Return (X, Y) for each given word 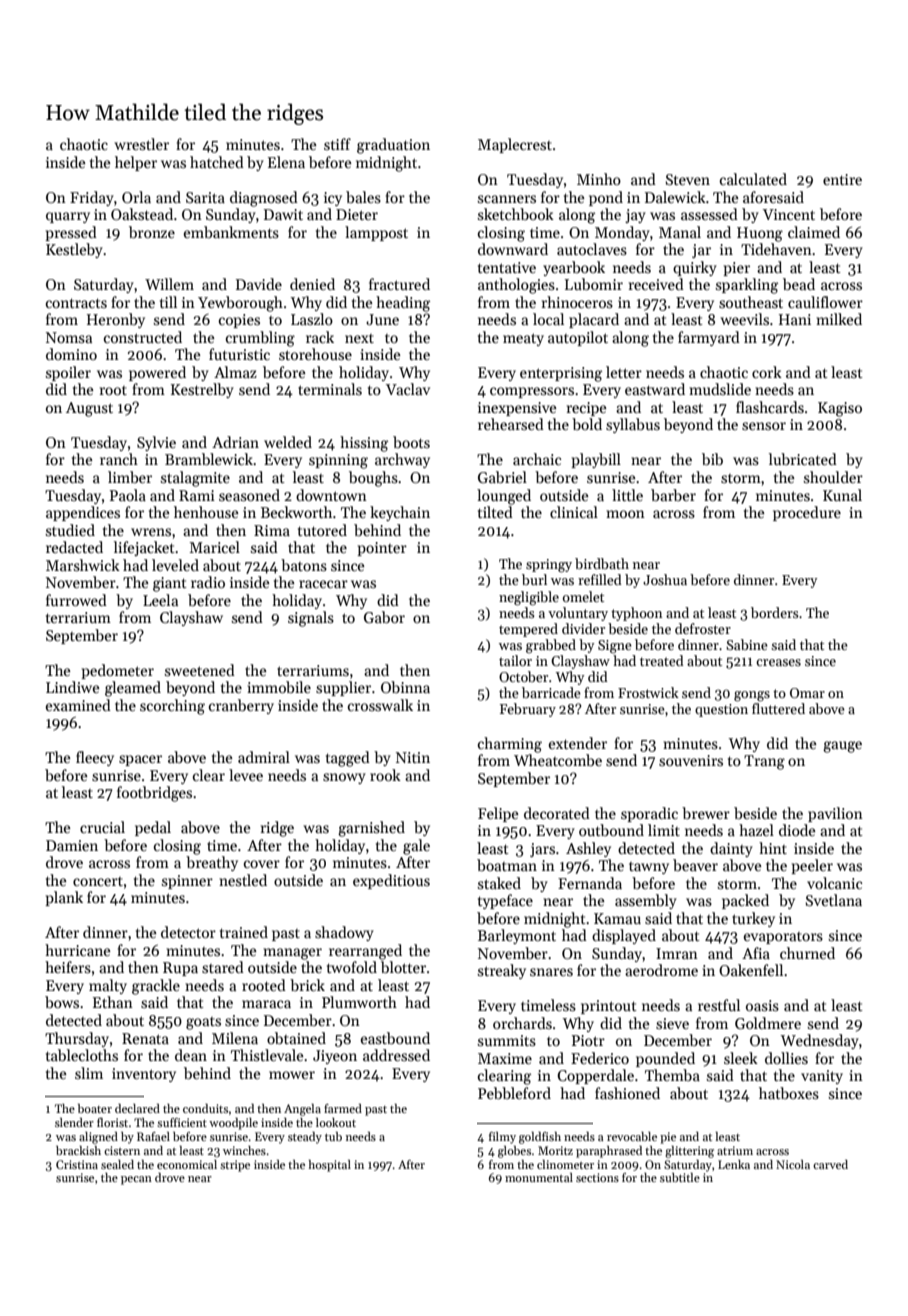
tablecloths (82, 1055)
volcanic (834, 883)
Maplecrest (515, 145)
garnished (371, 829)
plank (64, 898)
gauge (842, 747)
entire (842, 179)
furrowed (76, 600)
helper (136, 163)
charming (510, 745)
